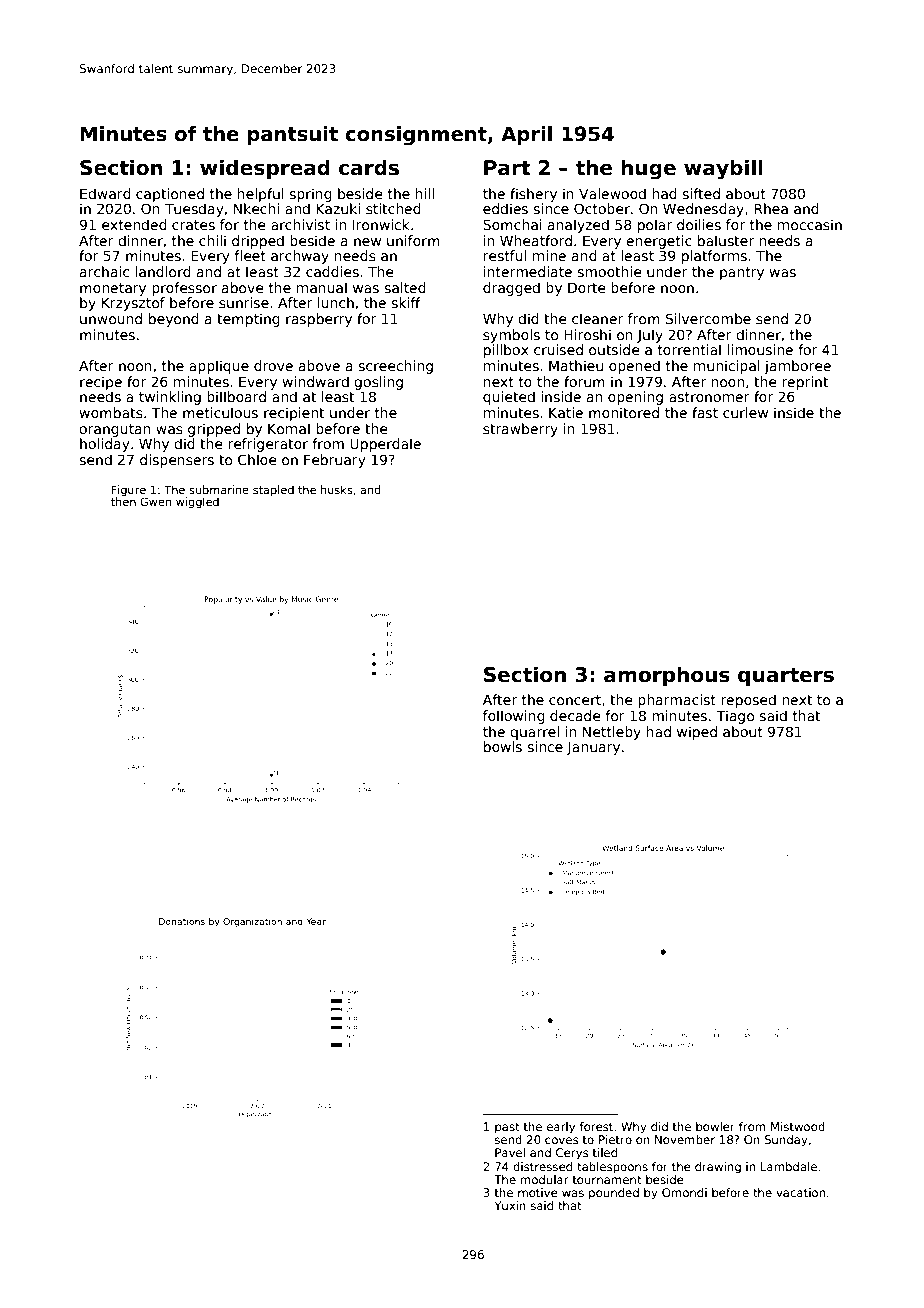  Describe the element at coordinates (337, 489) in the screenshot. I see `husks` at that location.
